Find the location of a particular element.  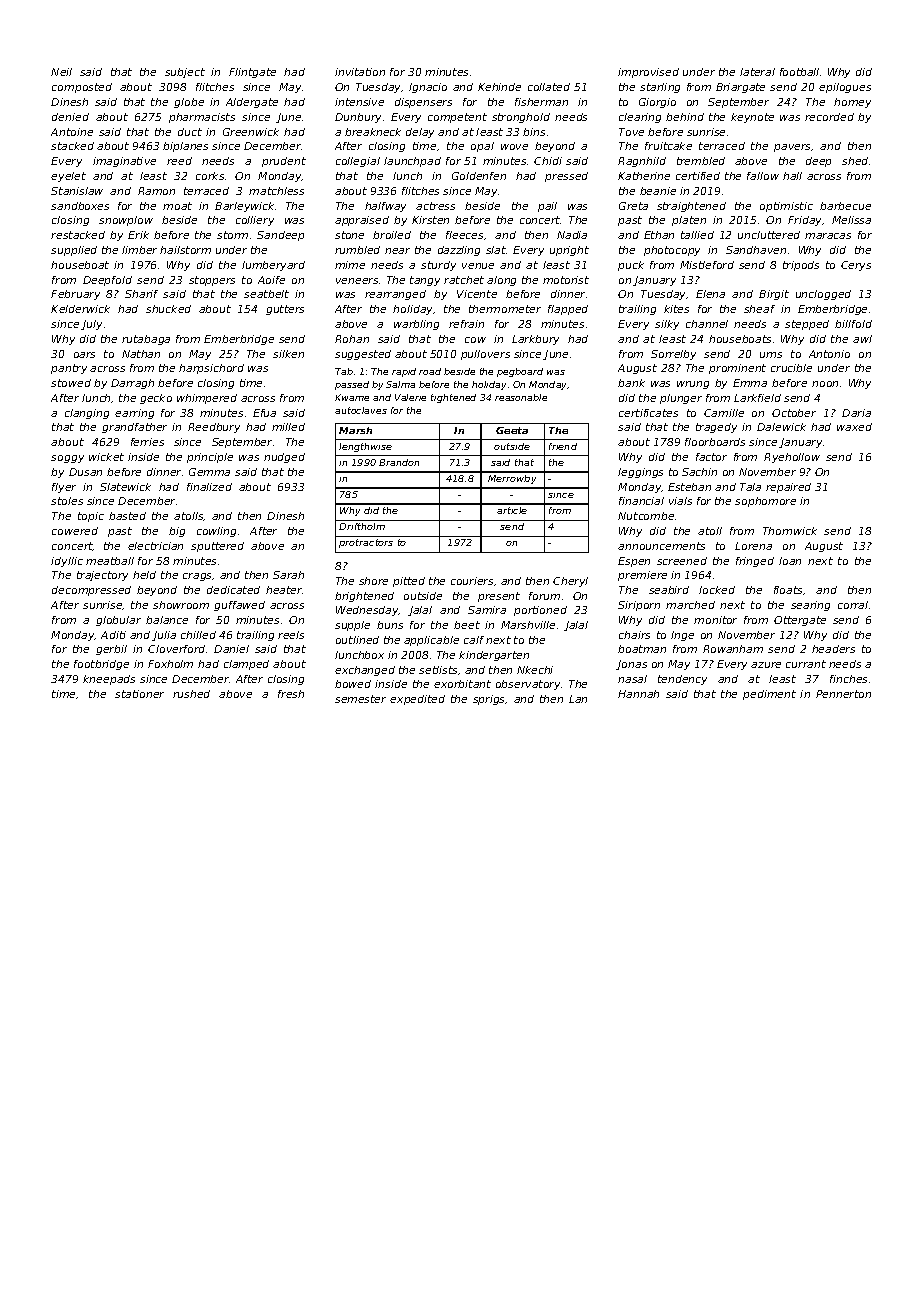

crucible is located at coordinates (791, 368).
